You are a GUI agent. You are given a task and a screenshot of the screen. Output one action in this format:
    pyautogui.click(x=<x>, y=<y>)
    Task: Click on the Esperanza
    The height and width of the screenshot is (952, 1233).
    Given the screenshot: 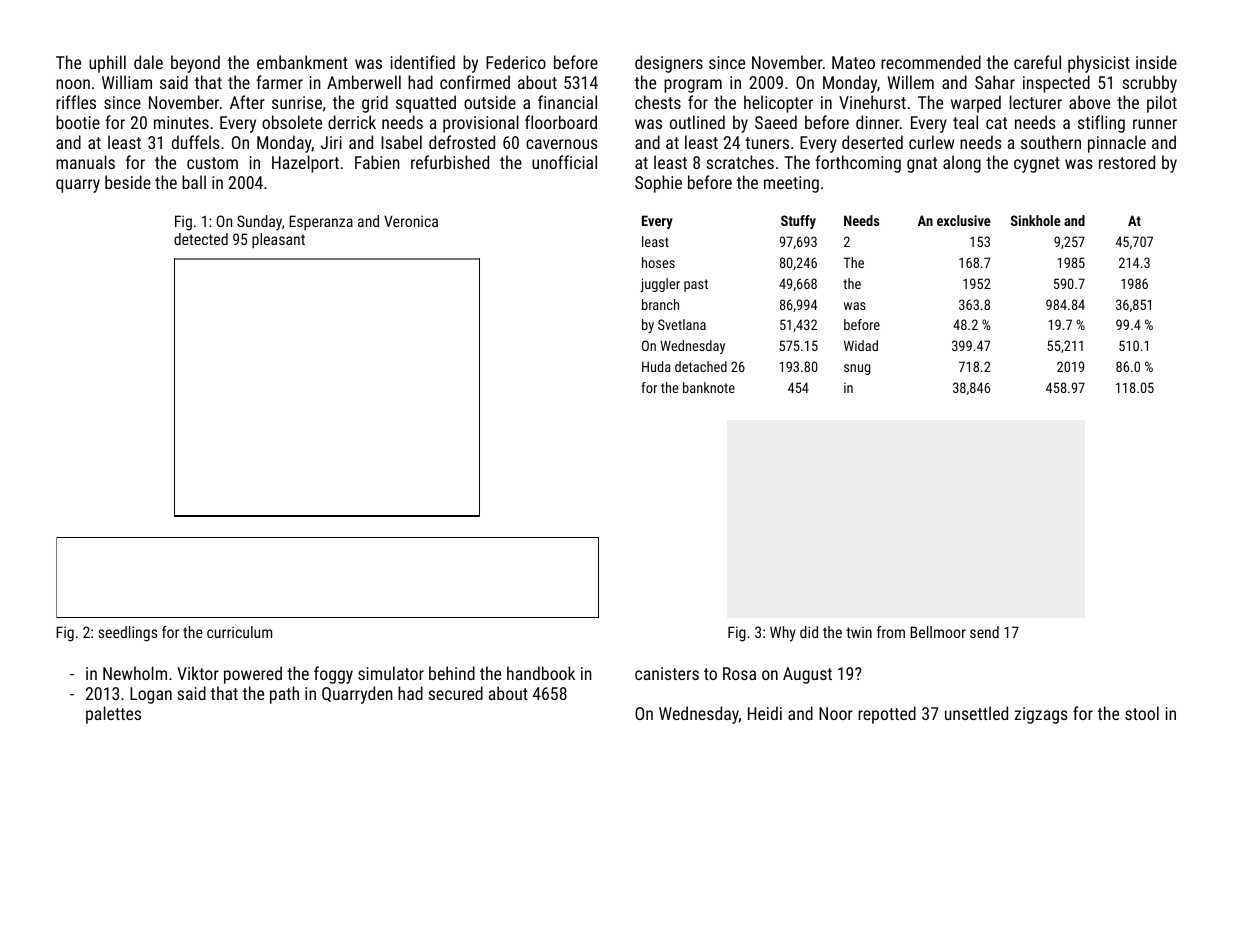 What is the action you would take?
    pyautogui.click(x=321, y=222)
